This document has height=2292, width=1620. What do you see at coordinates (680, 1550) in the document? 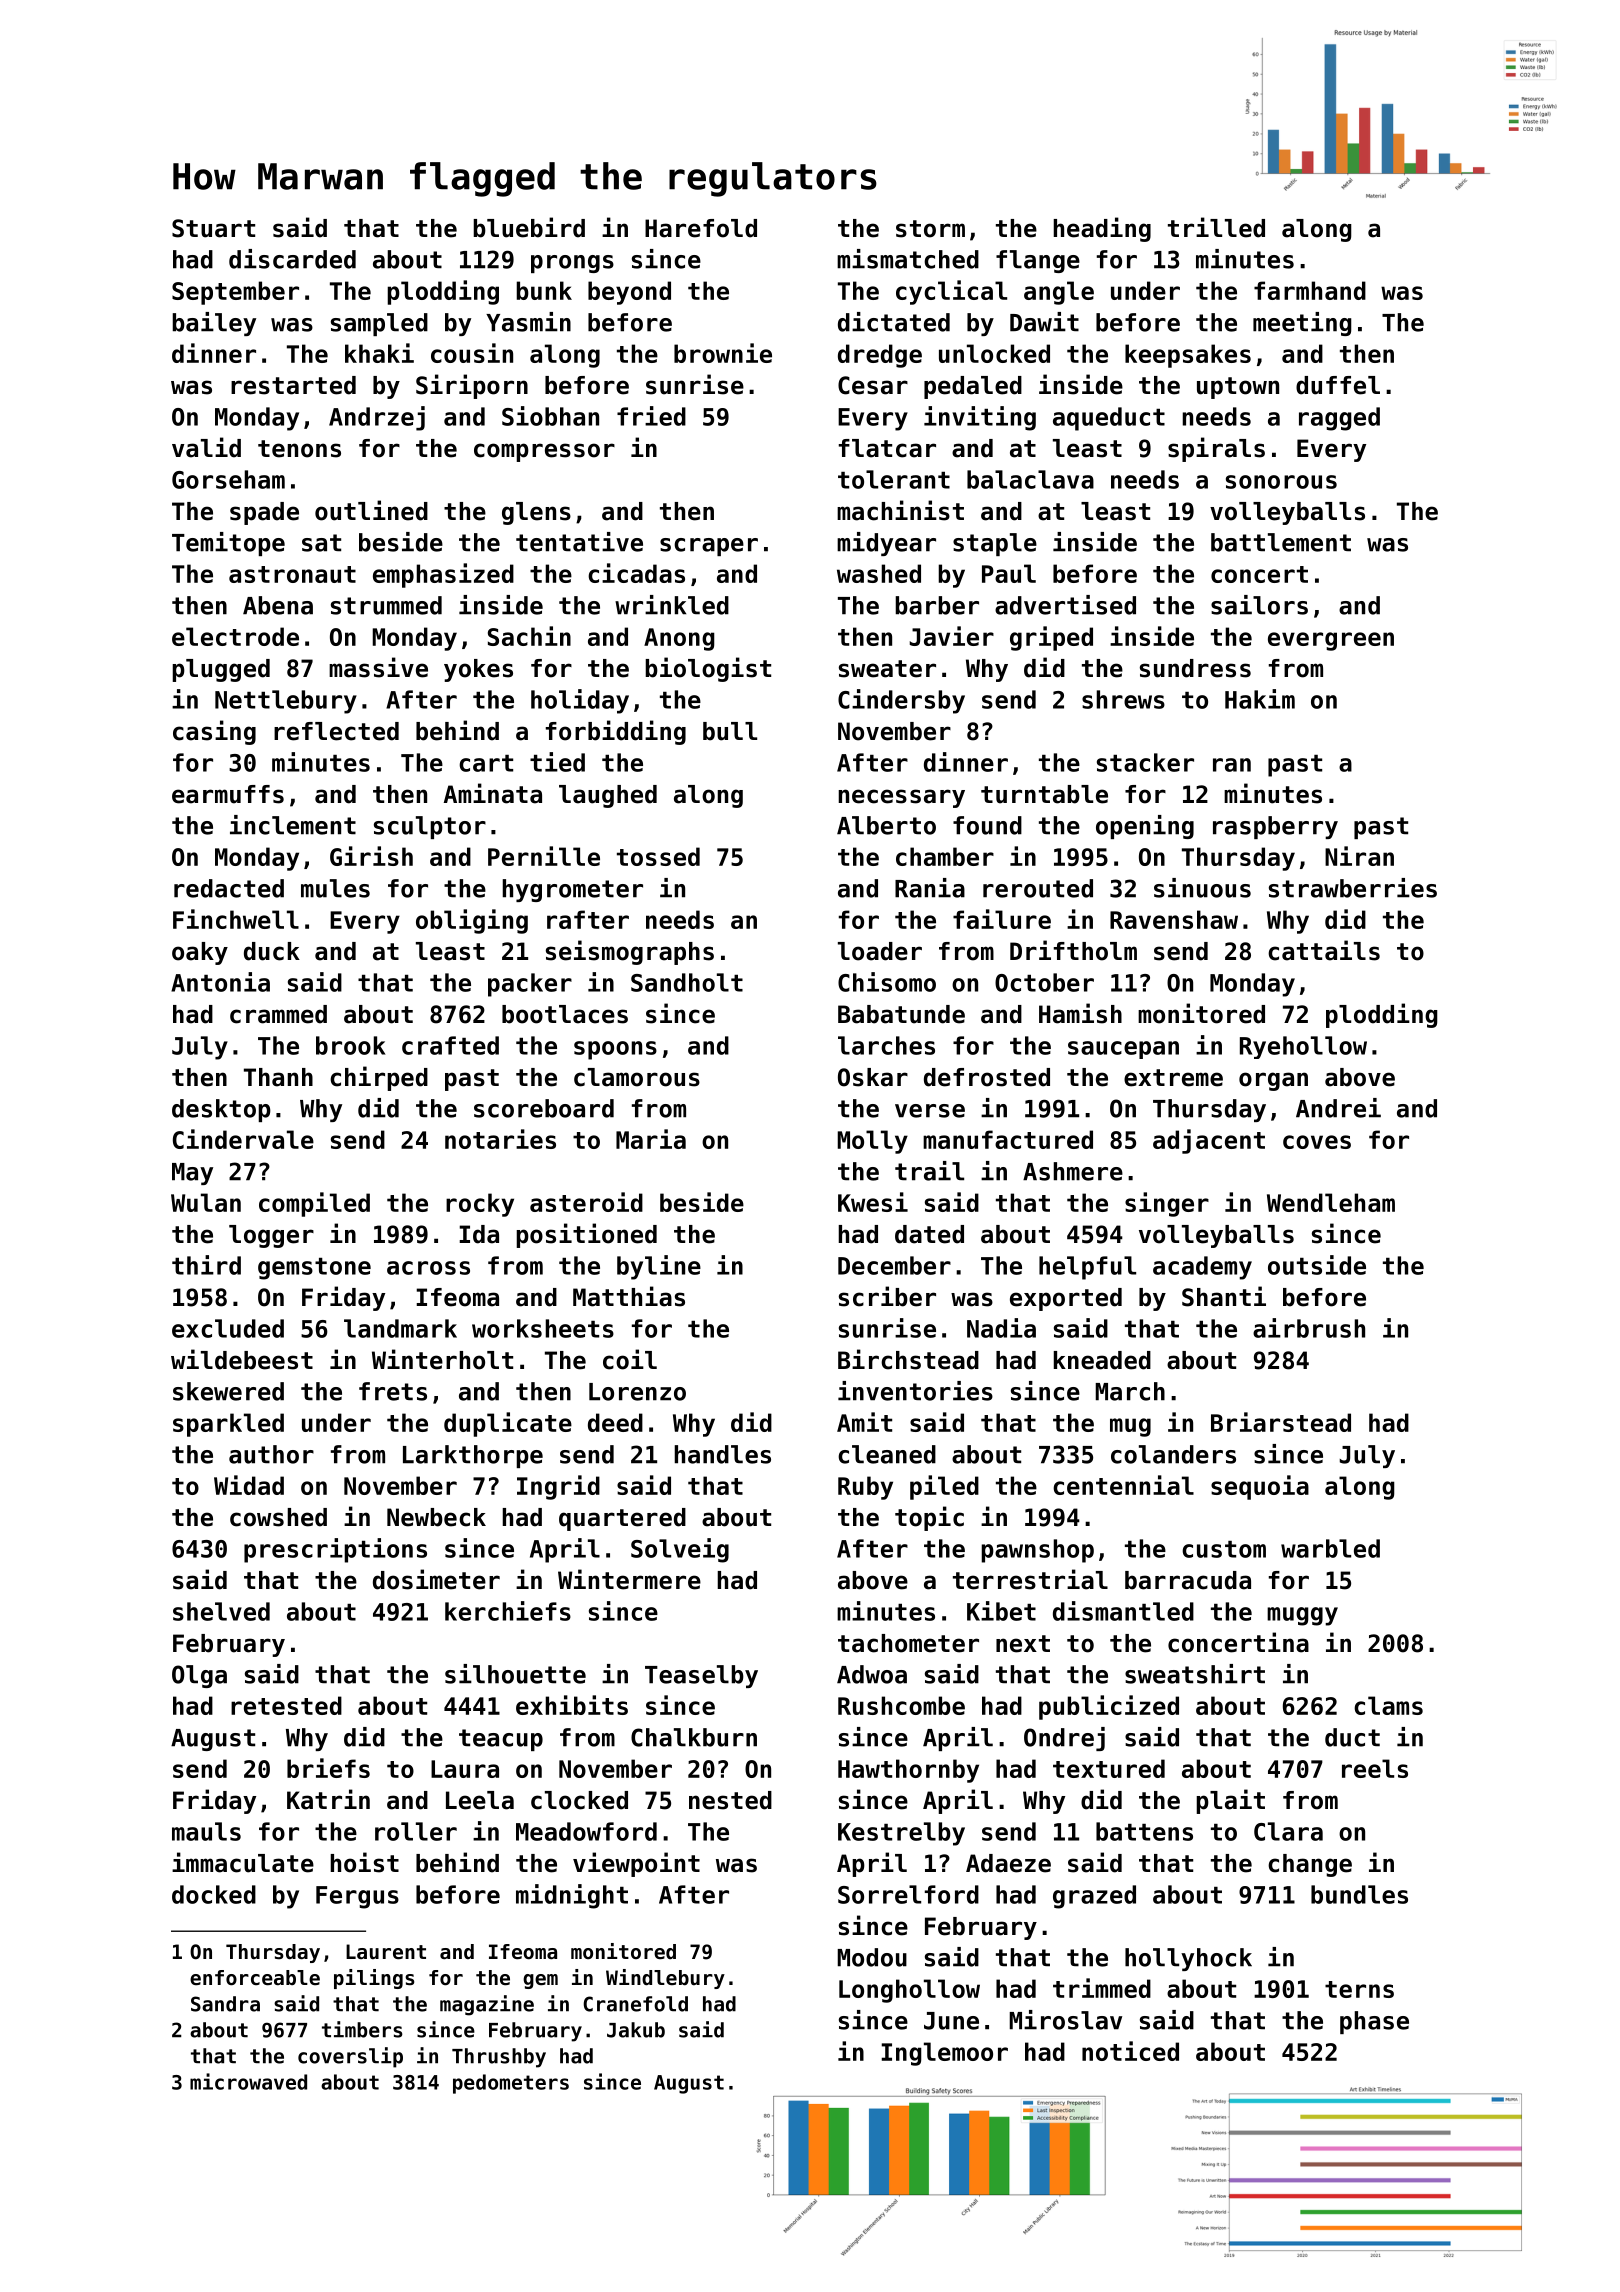
I see `Solveig` at bounding box center [680, 1550].
